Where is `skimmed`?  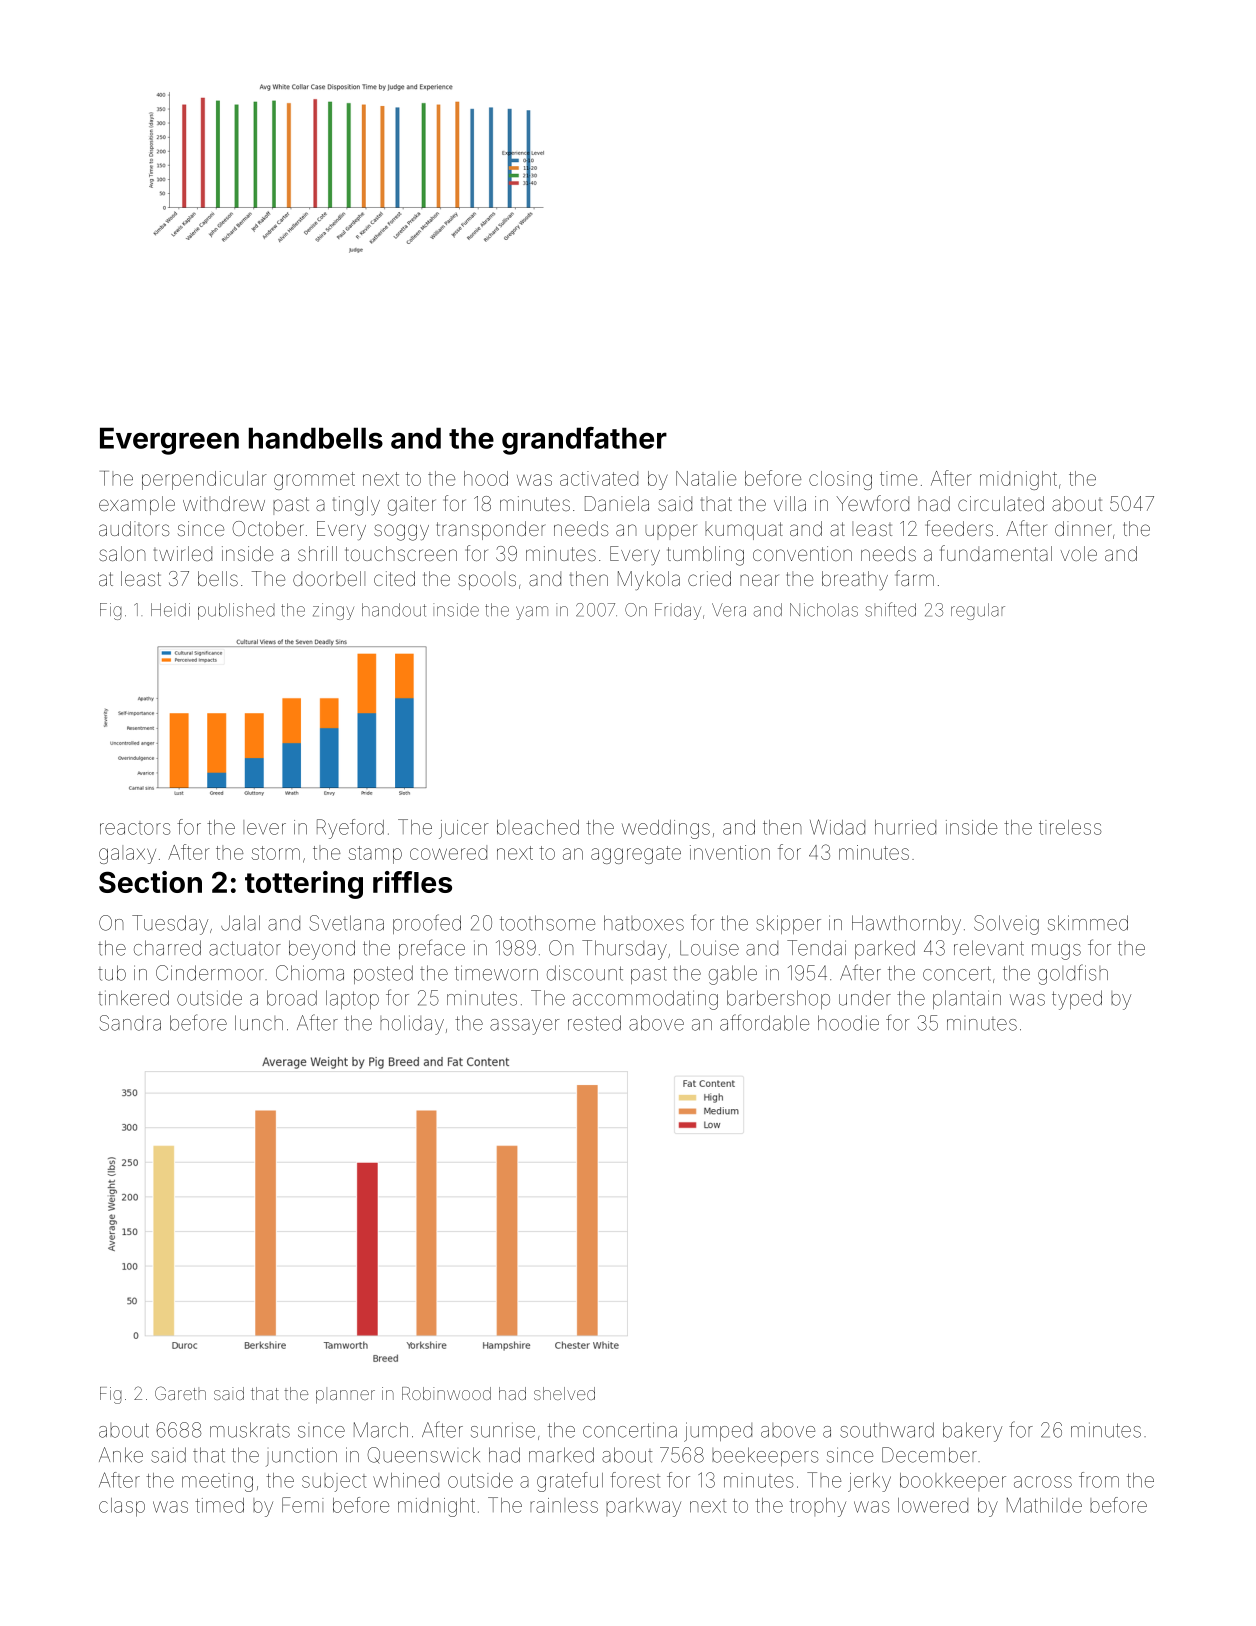
skimmed is located at coordinates (1088, 923).
